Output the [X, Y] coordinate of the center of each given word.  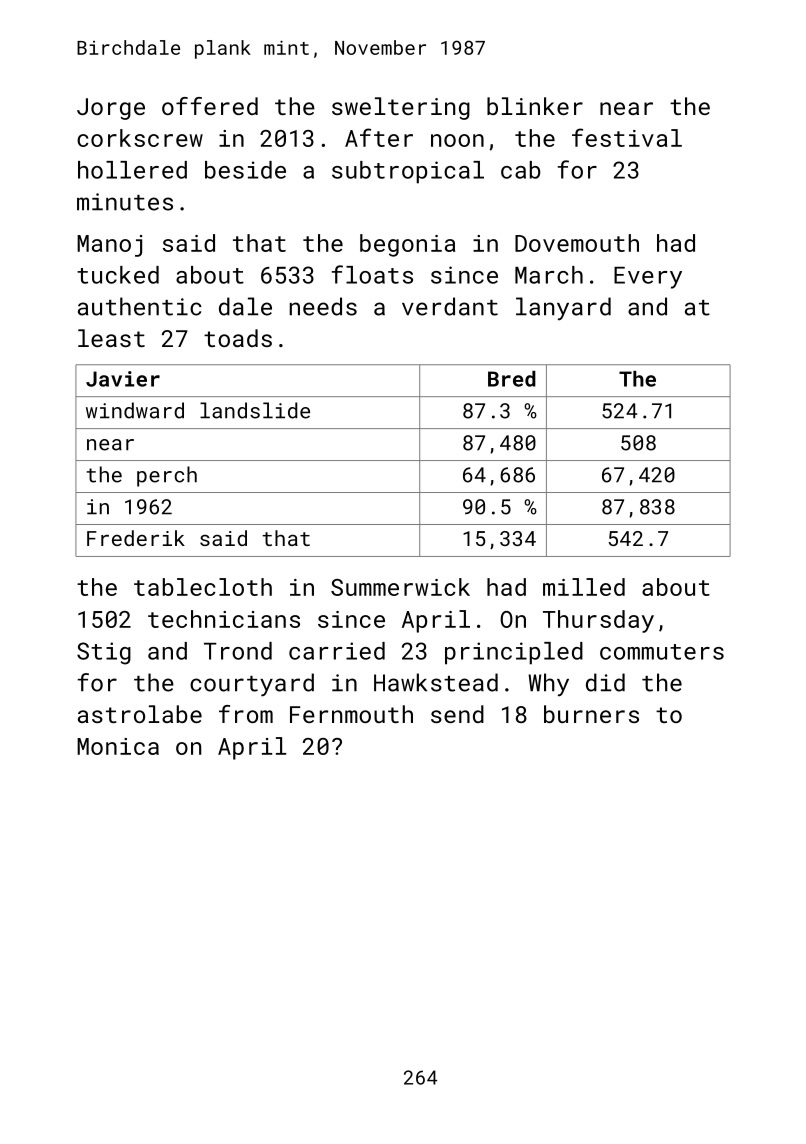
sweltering [401, 108]
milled [584, 587]
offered [210, 106]
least [111, 338]
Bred [512, 379]
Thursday [598, 621]
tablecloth [203, 587]
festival [627, 137]
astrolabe [140, 714]
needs [323, 306]
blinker [535, 106]
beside [245, 170]
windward [135, 410]
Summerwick [400, 587]
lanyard [563, 308]
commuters [662, 652]
